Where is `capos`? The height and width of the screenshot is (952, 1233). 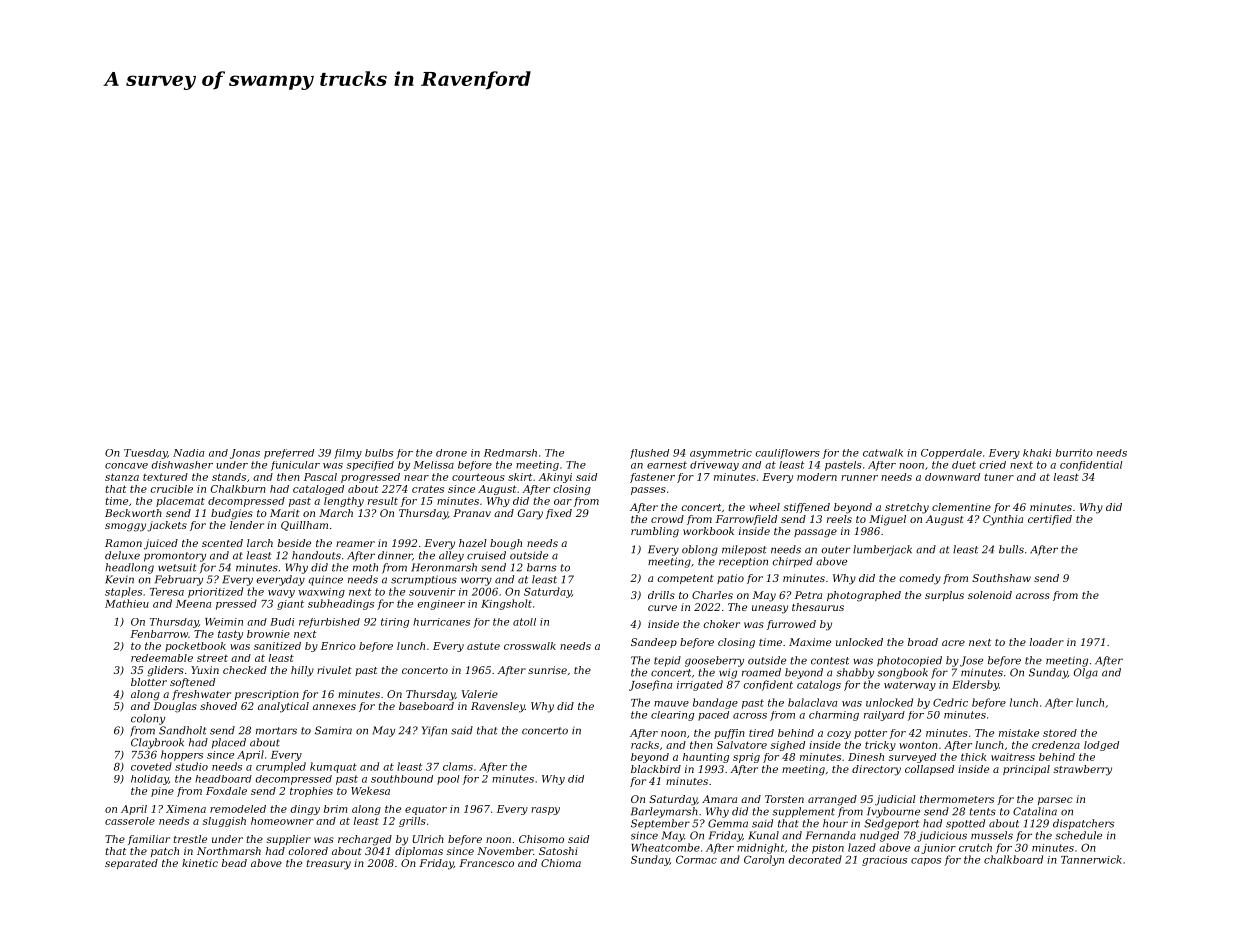 capos is located at coordinates (926, 862).
